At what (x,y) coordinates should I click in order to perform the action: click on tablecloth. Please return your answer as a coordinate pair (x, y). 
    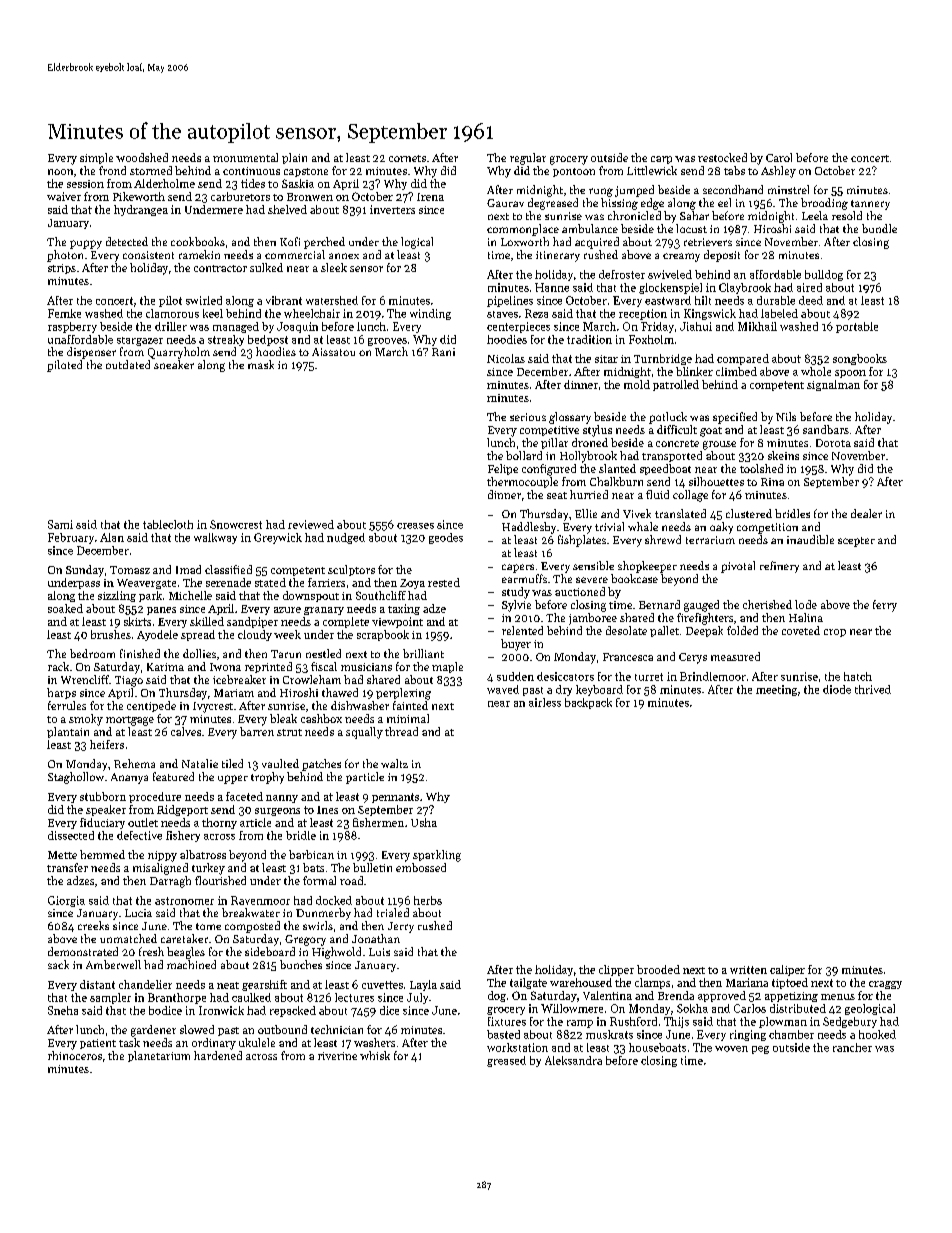
    Looking at the image, I should click on (168, 524).
